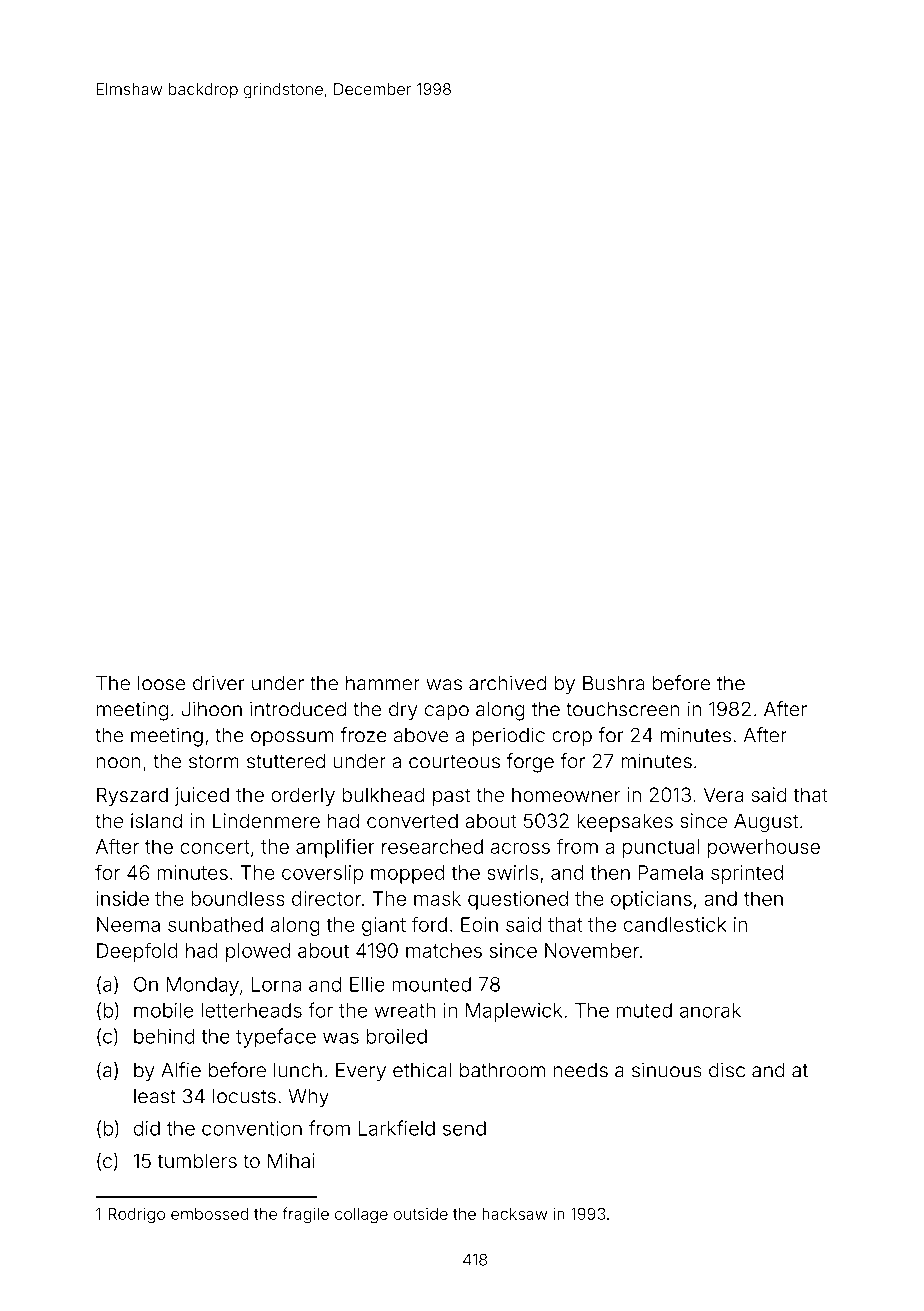 This image has width=924, height=1311. What do you see at coordinates (727, 1070) in the image?
I see `disc` at bounding box center [727, 1070].
